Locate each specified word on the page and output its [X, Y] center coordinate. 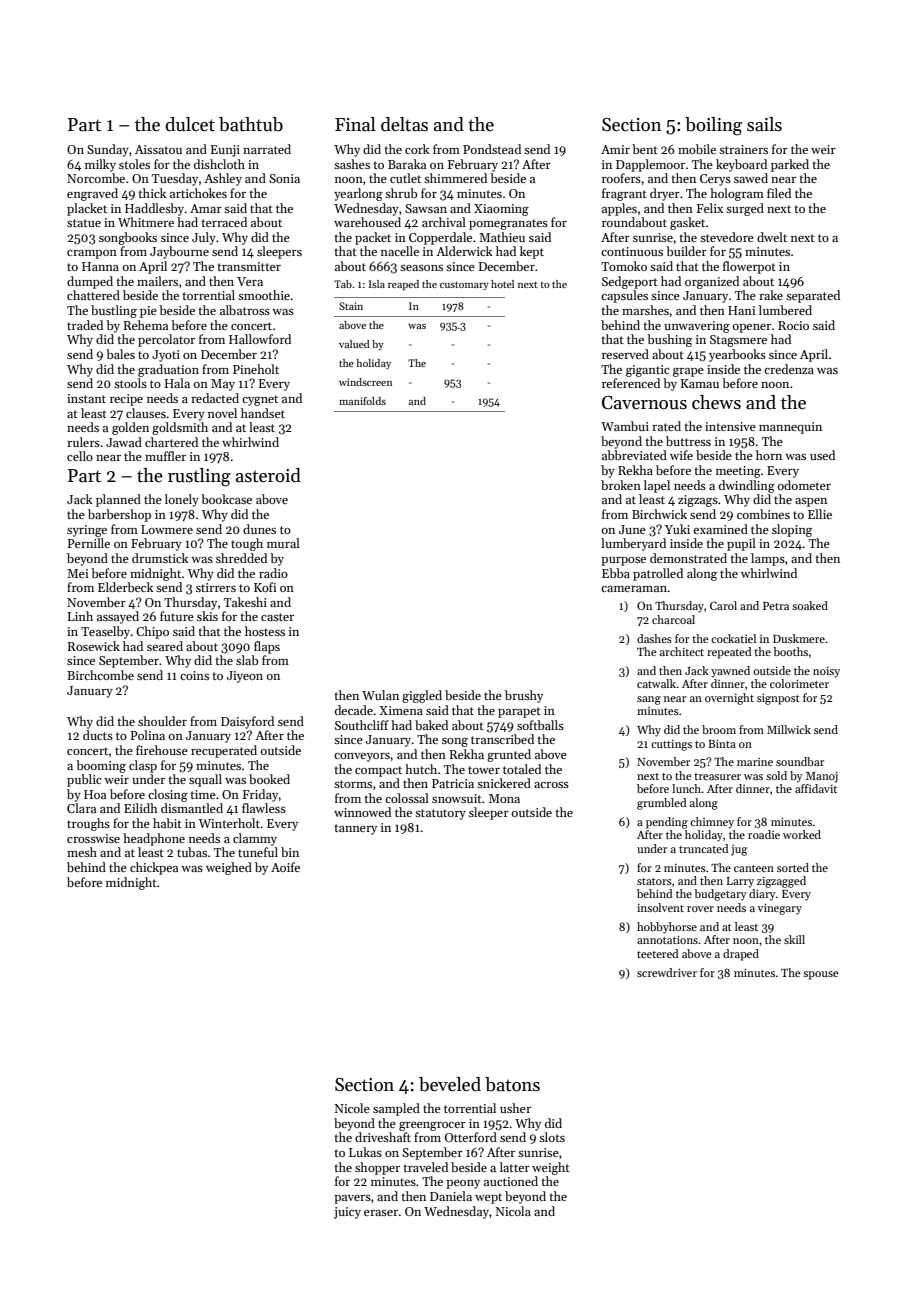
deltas [404, 124]
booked [269, 779]
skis [207, 616]
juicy [347, 1213]
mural [283, 543]
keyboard [741, 165]
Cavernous [644, 403]
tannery [356, 829]
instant [86, 398]
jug [739, 850]
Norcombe [96, 178]
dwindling [747, 486]
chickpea [154, 868]
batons [512, 1084]
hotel [502, 284]
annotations [667, 940]
